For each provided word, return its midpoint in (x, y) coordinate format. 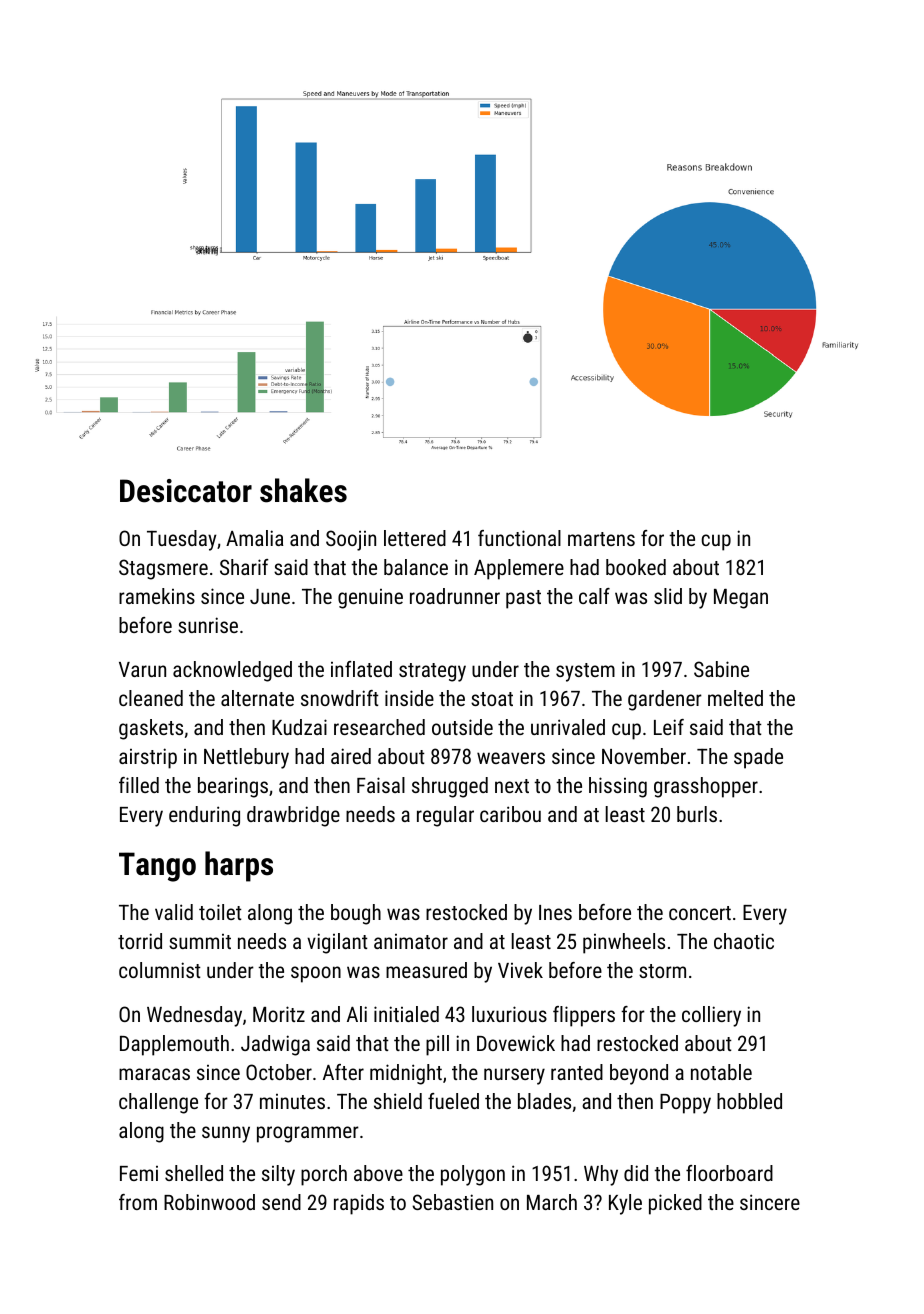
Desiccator (186, 491)
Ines (555, 912)
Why (601, 1175)
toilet (220, 912)
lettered (415, 538)
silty (278, 1175)
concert (700, 913)
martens (601, 539)
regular (445, 816)
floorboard (729, 1173)
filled (139, 785)
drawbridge (293, 816)
